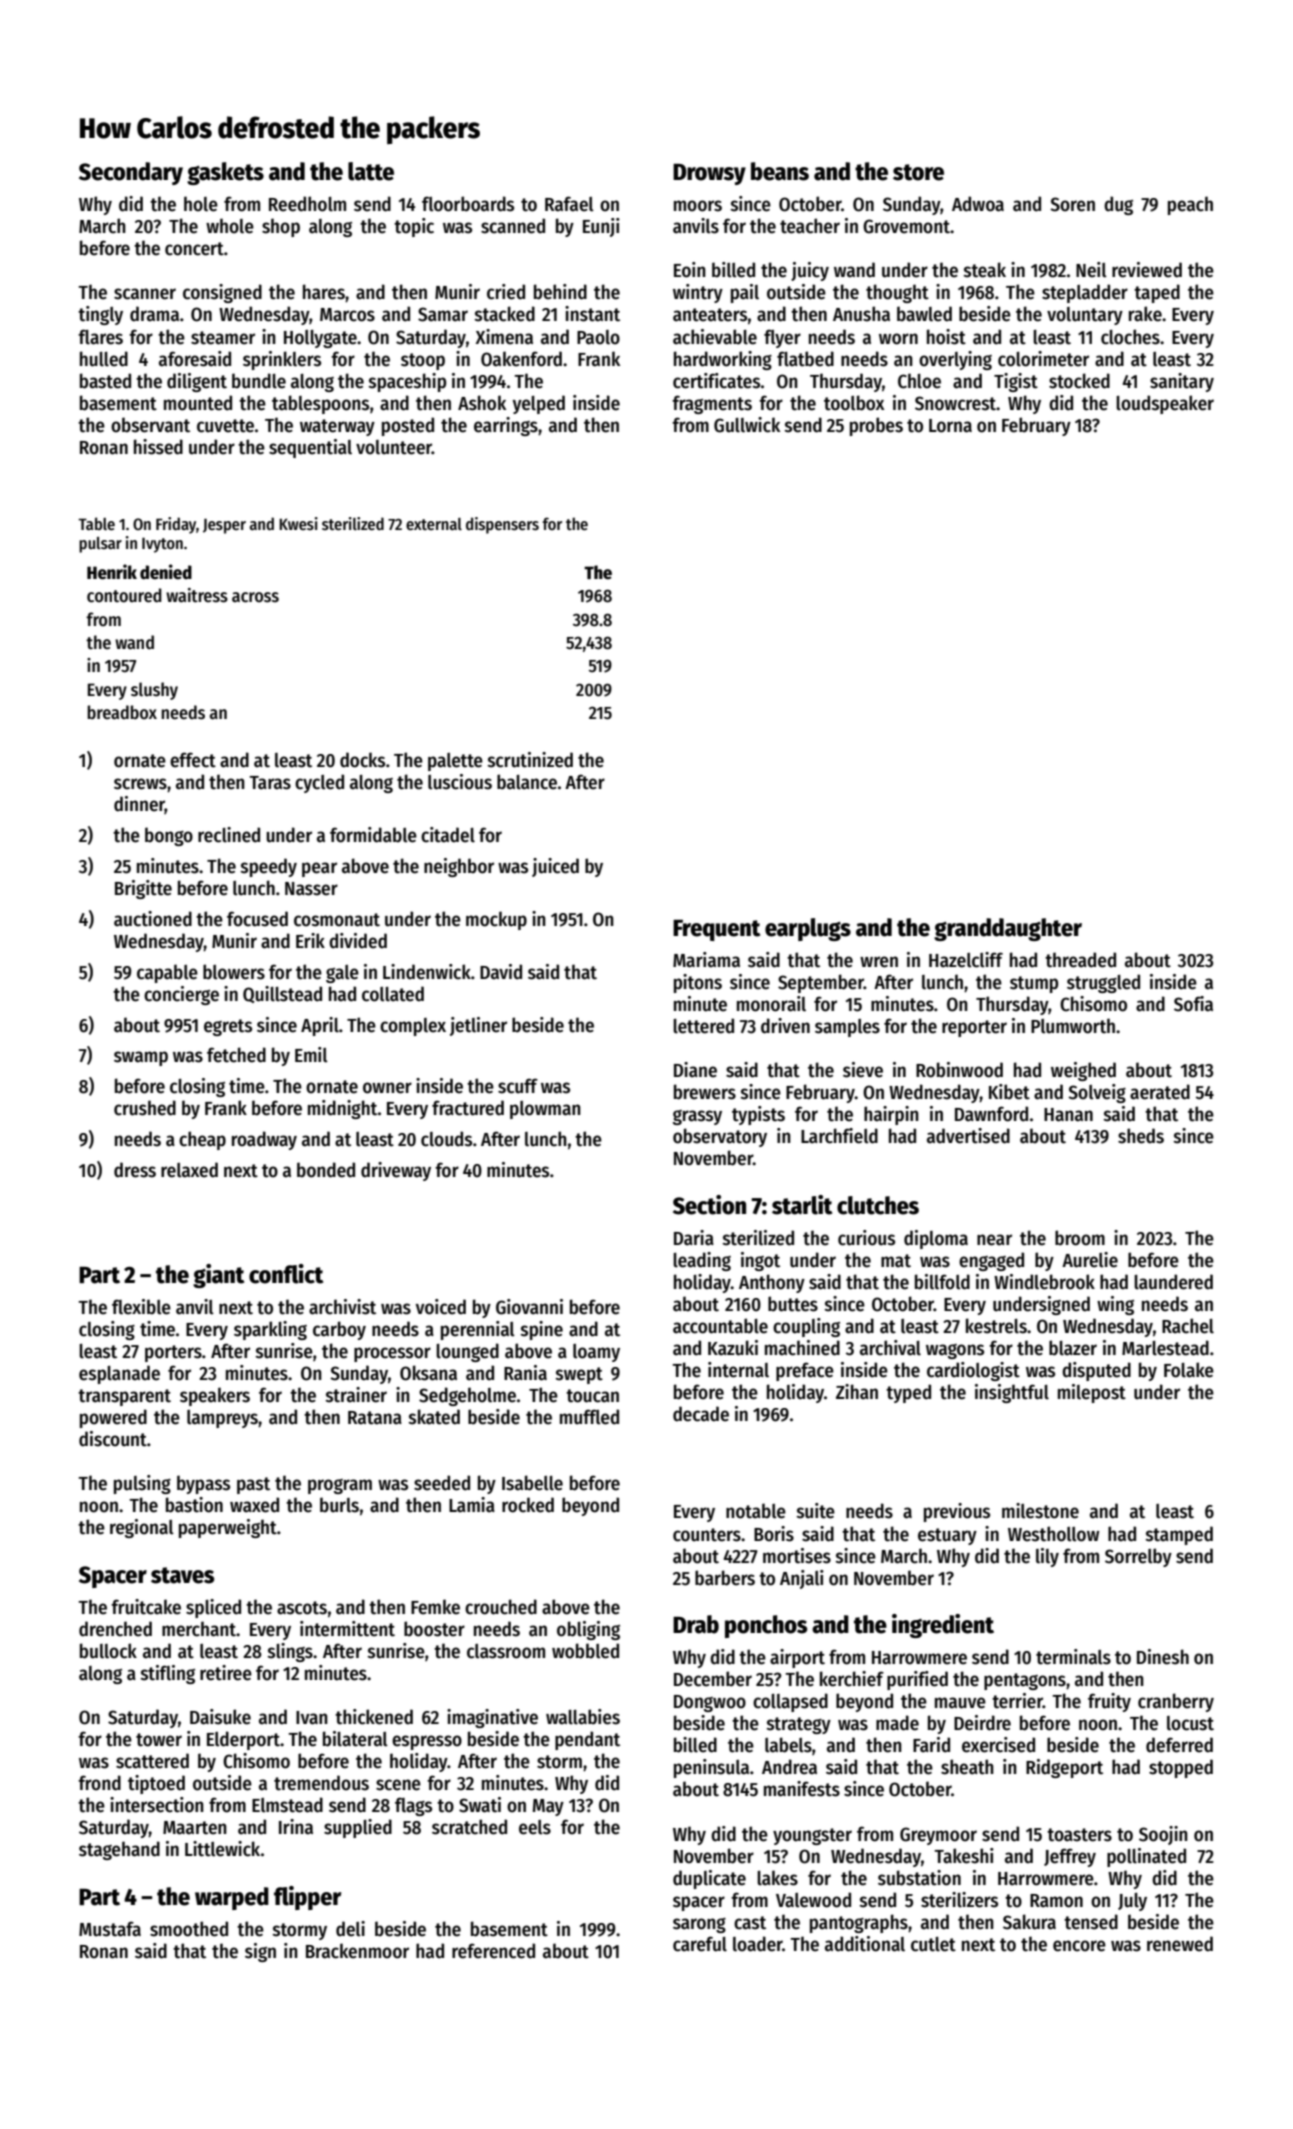 The width and height of the image is (1293, 2129). I want to click on scanned, so click(513, 226).
